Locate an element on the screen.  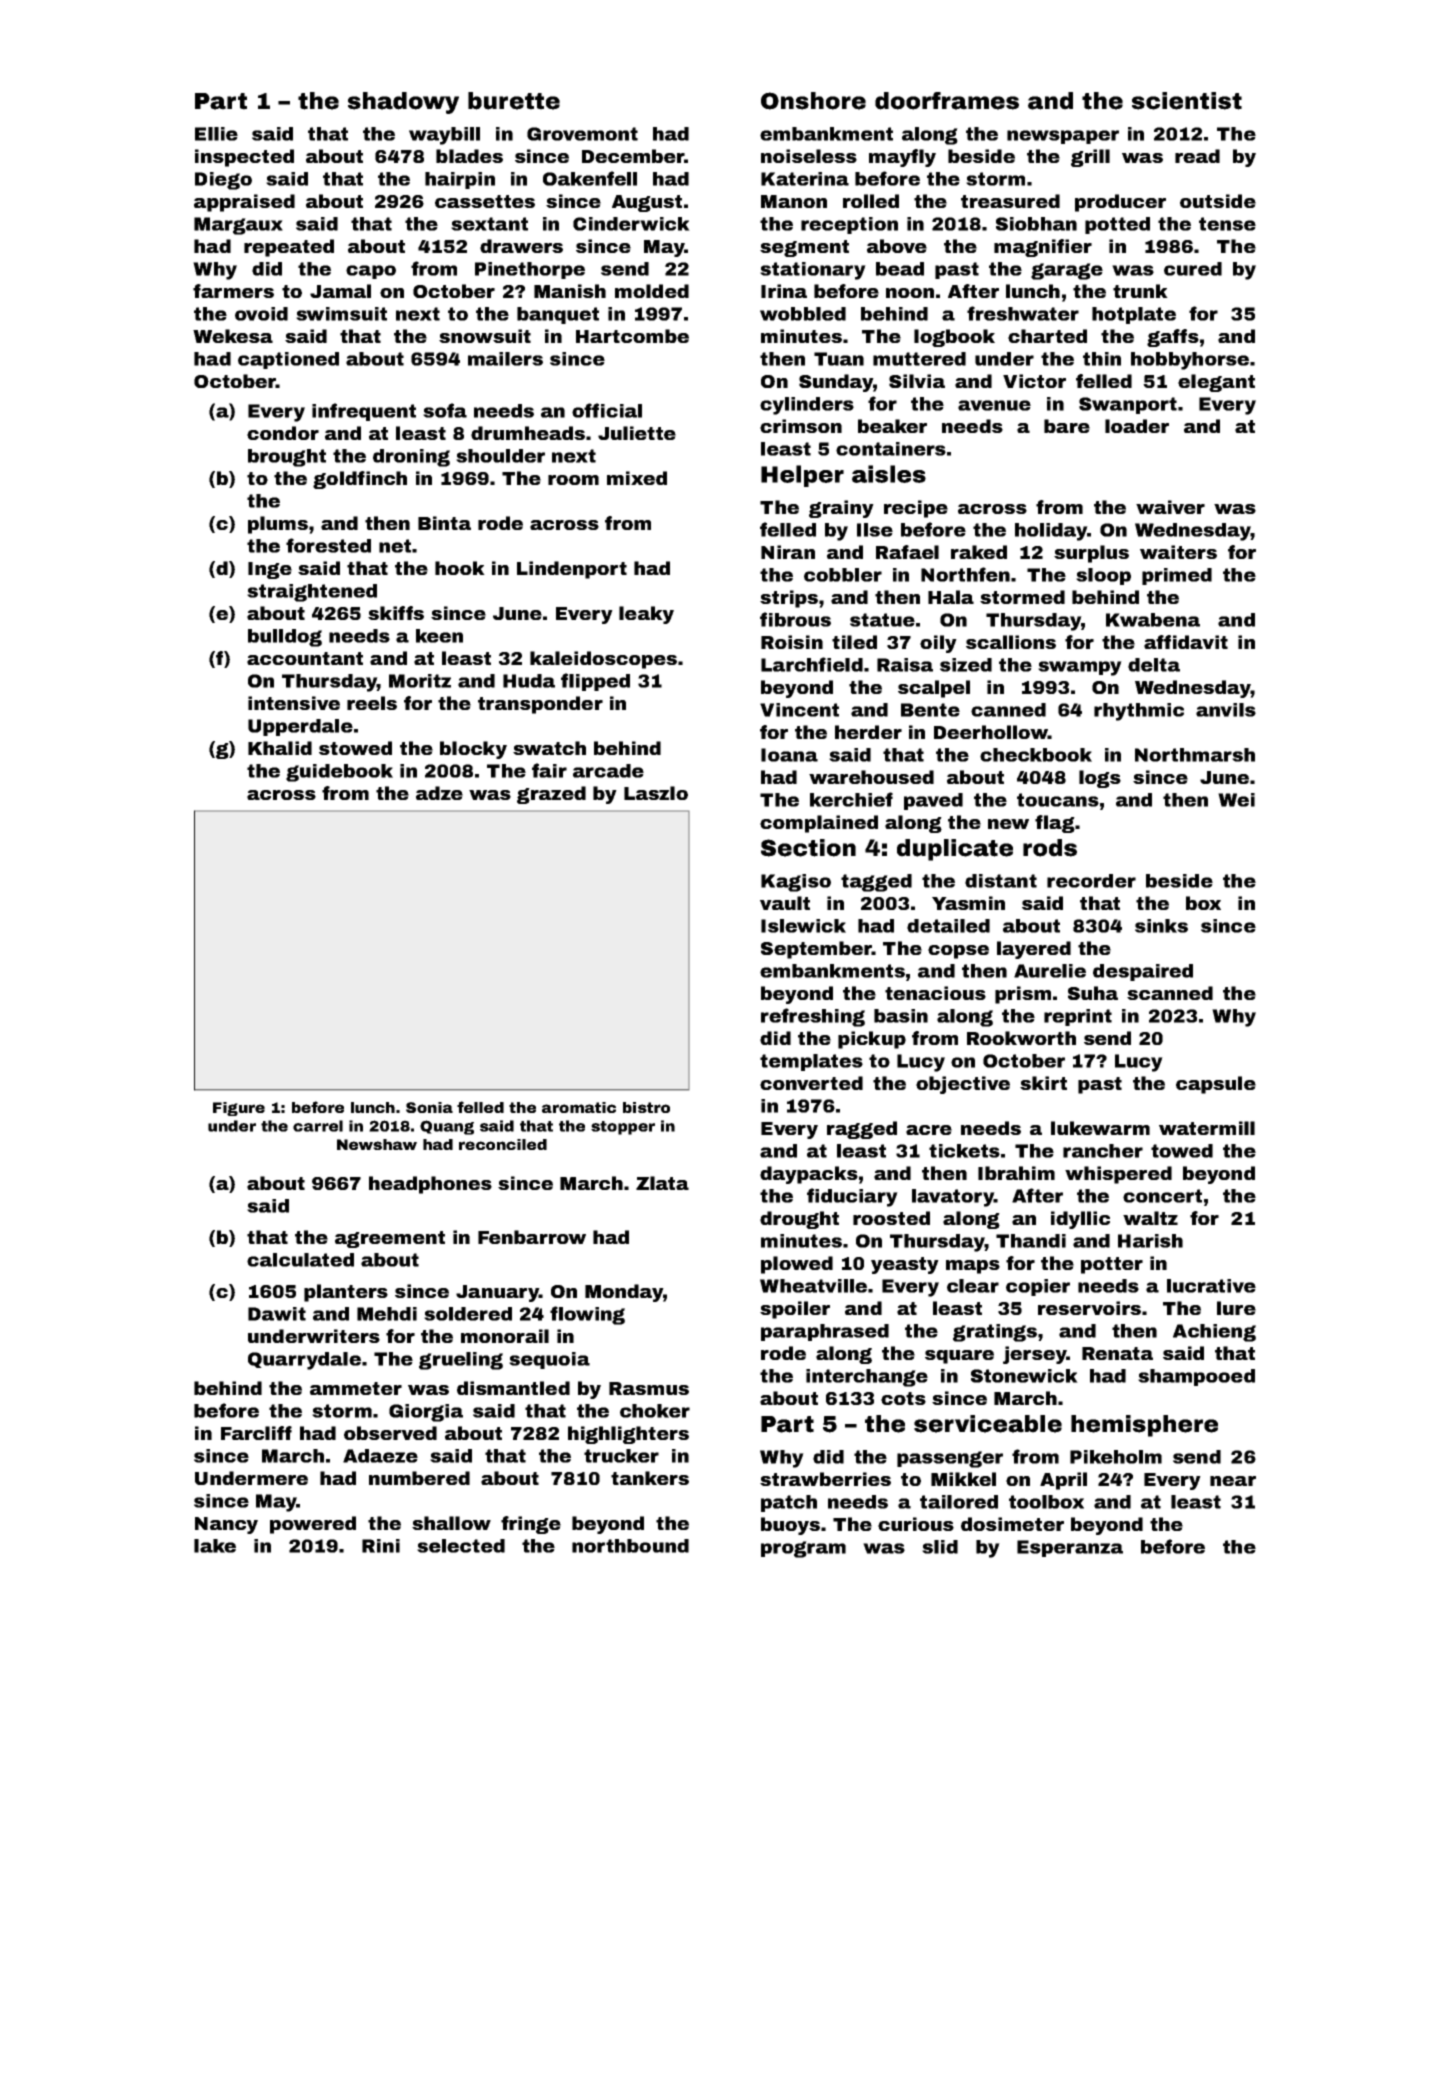
surplus is located at coordinates (1091, 554).
